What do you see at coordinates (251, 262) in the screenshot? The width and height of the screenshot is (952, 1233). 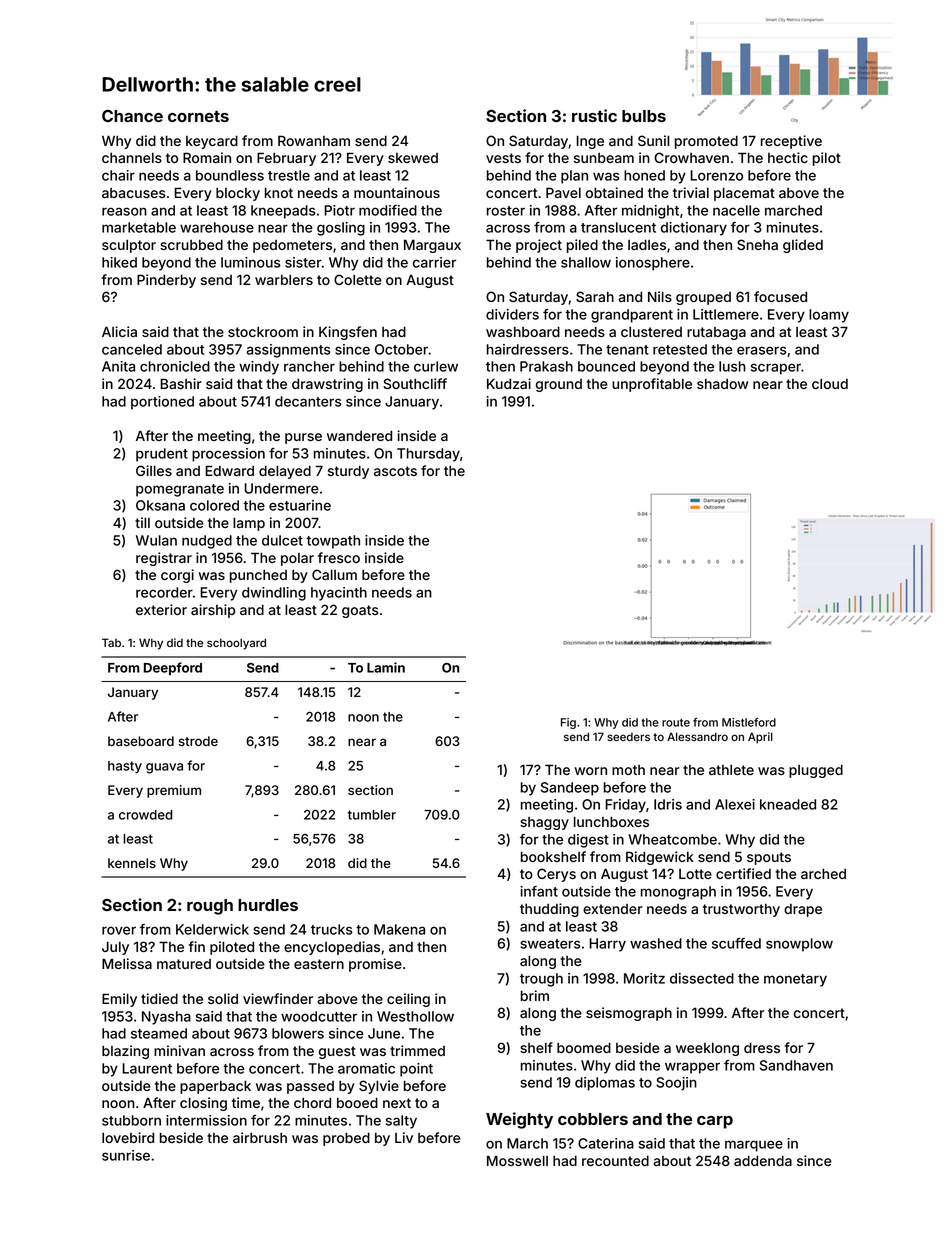 I see `luminous` at bounding box center [251, 262].
